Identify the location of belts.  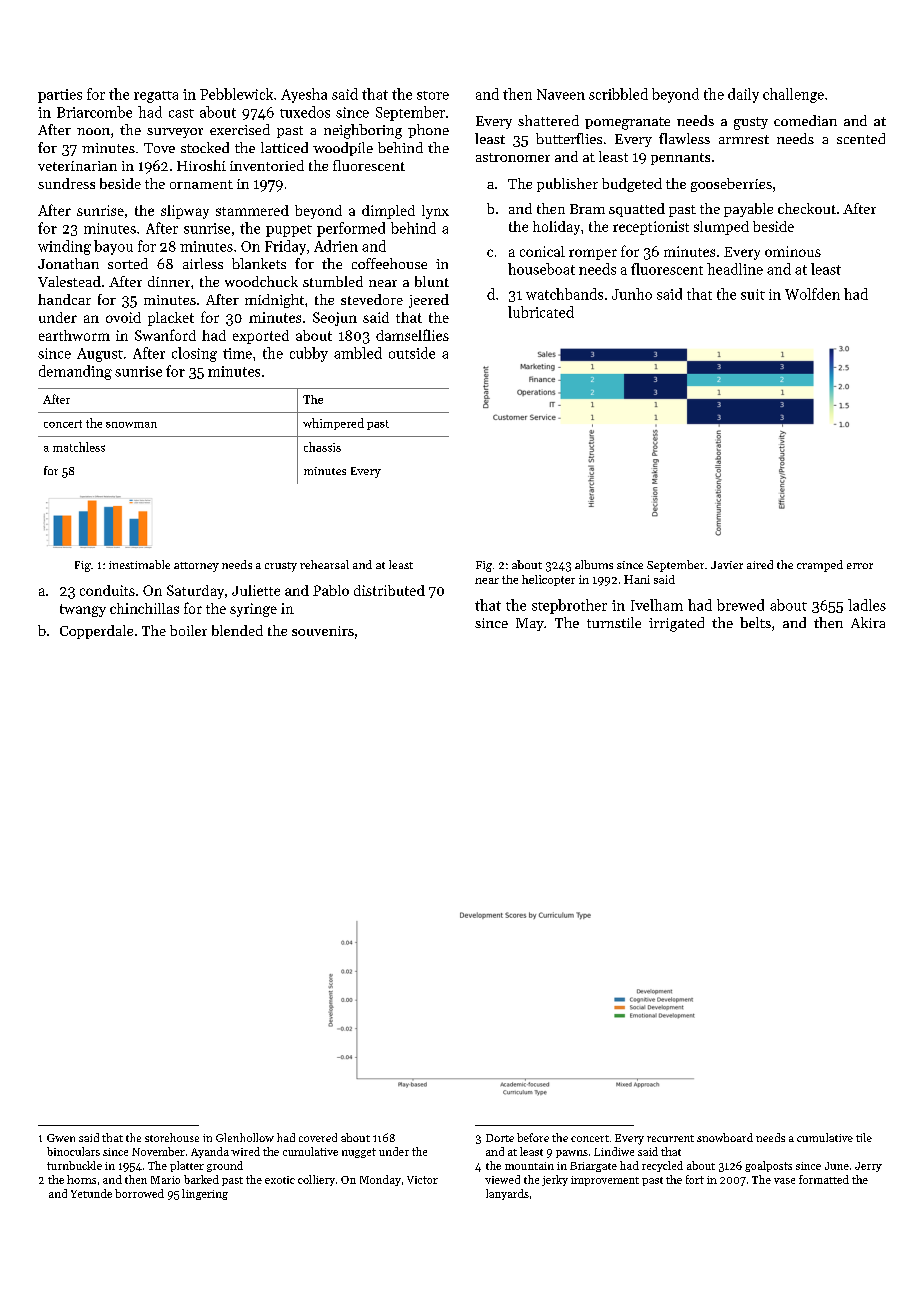
(755, 622).
